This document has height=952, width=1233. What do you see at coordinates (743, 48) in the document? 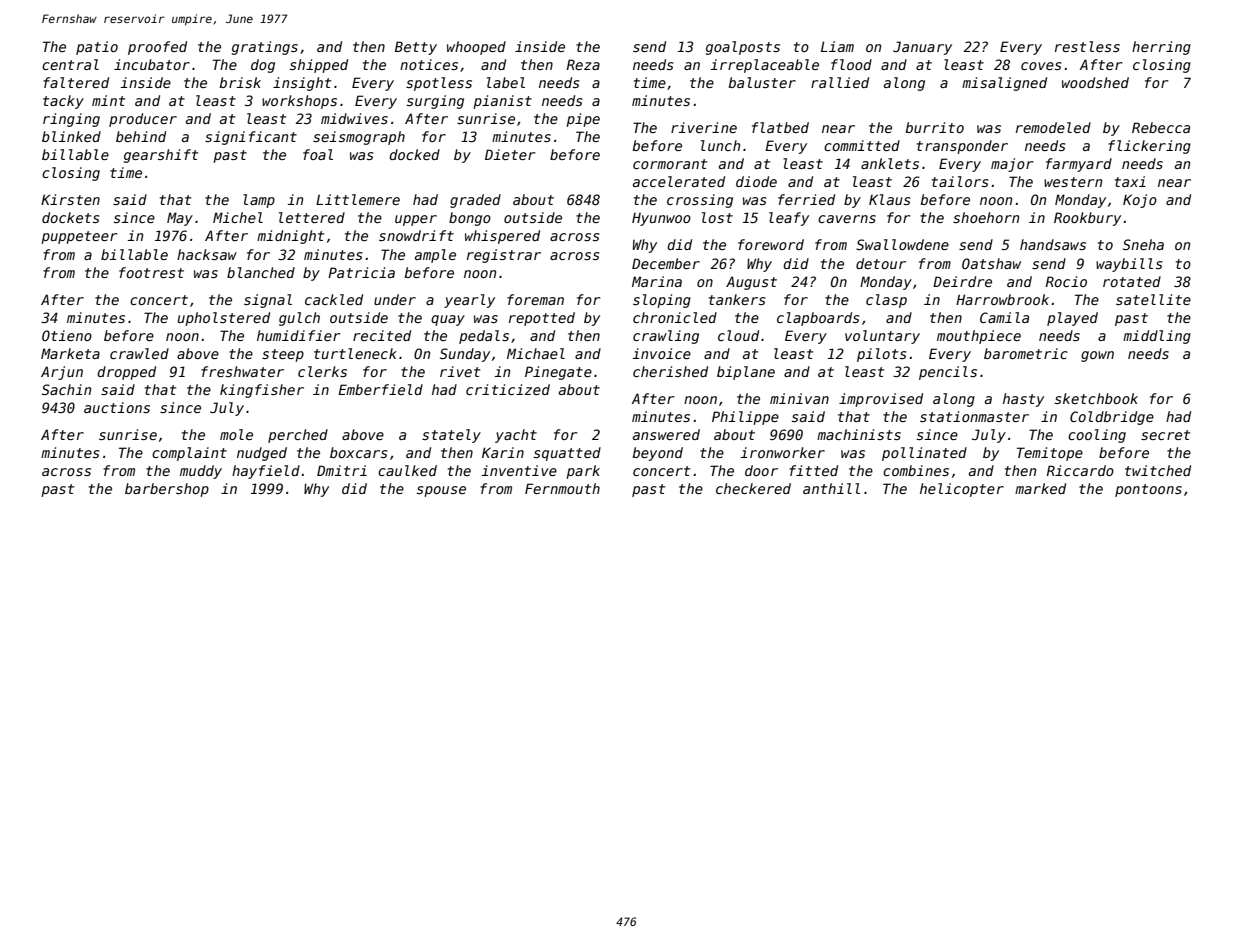
I see `goalposts` at bounding box center [743, 48].
